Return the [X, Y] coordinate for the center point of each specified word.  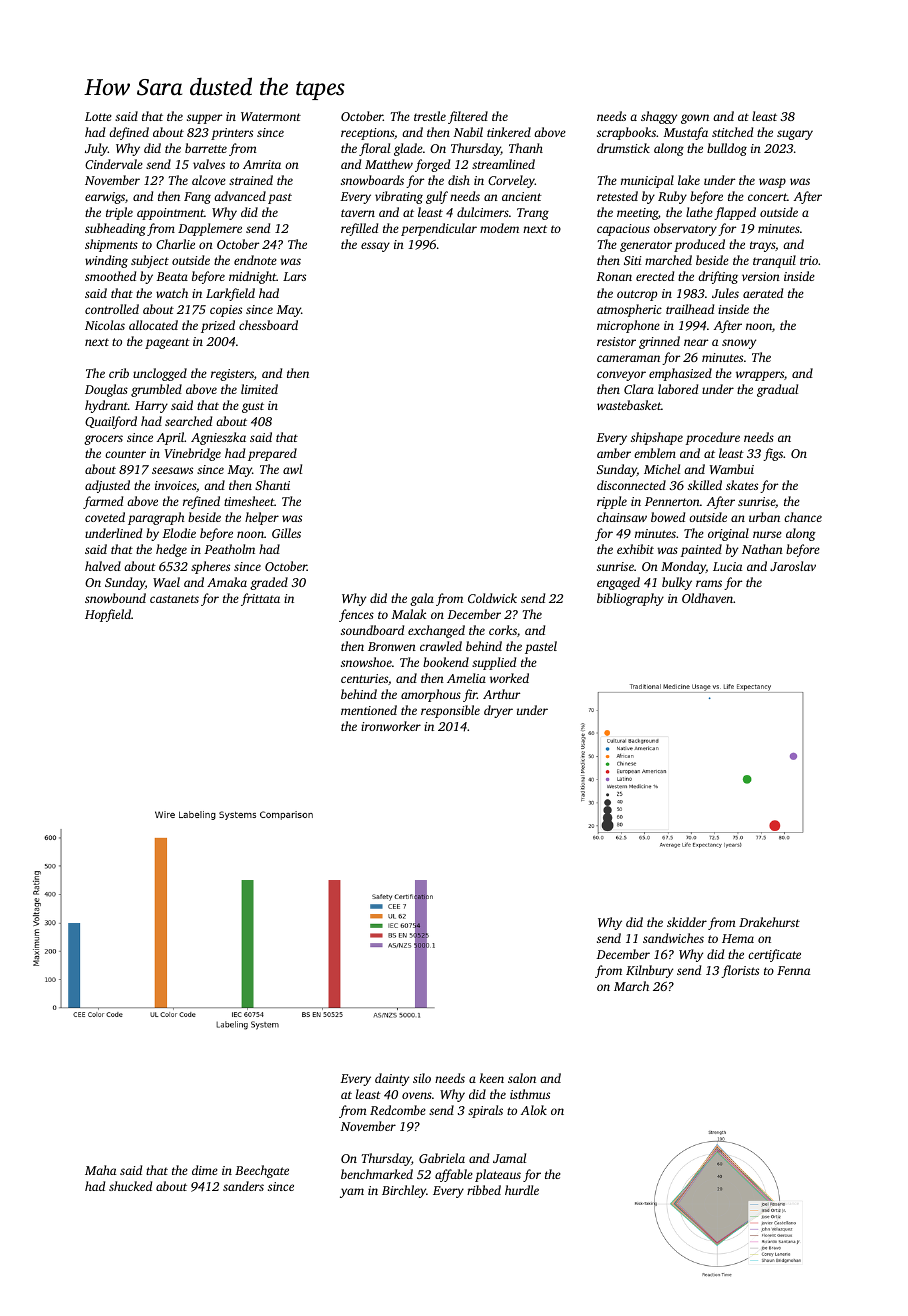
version [761, 276]
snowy [739, 344]
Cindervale [114, 164]
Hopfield [108, 615]
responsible [450, 711]
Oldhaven [707, 598]
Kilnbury [649, 971]
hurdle [522, 1190]
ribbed [484, 1190]
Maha [101, 1170]
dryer [498, 711]
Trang [533, 214]
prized [218, 326]
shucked [130, 1186]
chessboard [268, 325]
